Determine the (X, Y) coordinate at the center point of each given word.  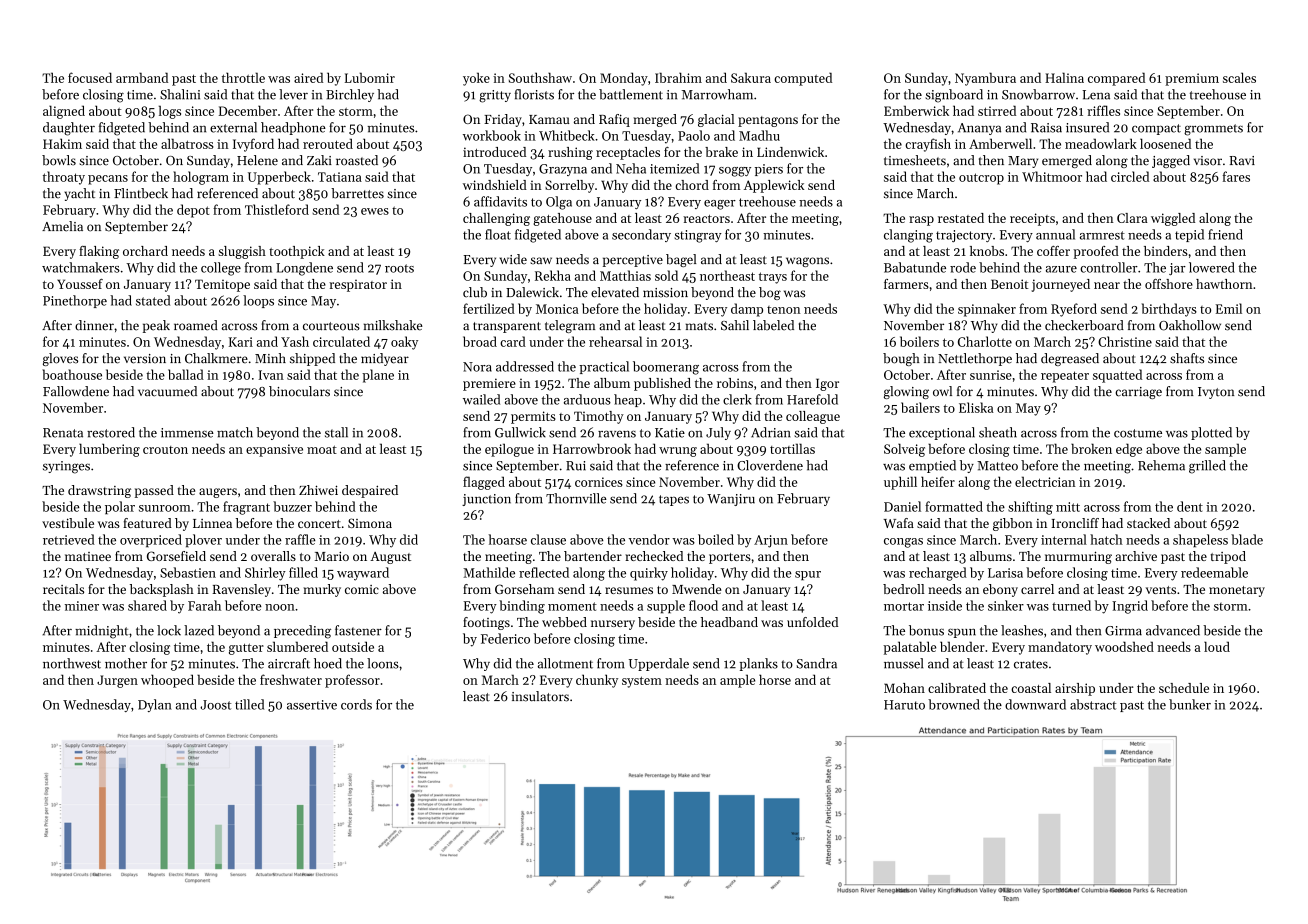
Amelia (62, 226)
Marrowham (717, 94)
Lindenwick (790, 152)
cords (356, 704)
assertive (312, 705)
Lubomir (370, 77)
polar (120, 507)
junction (486, 500)
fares (1236, 176)
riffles (1103, 110)
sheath (998, 432)
